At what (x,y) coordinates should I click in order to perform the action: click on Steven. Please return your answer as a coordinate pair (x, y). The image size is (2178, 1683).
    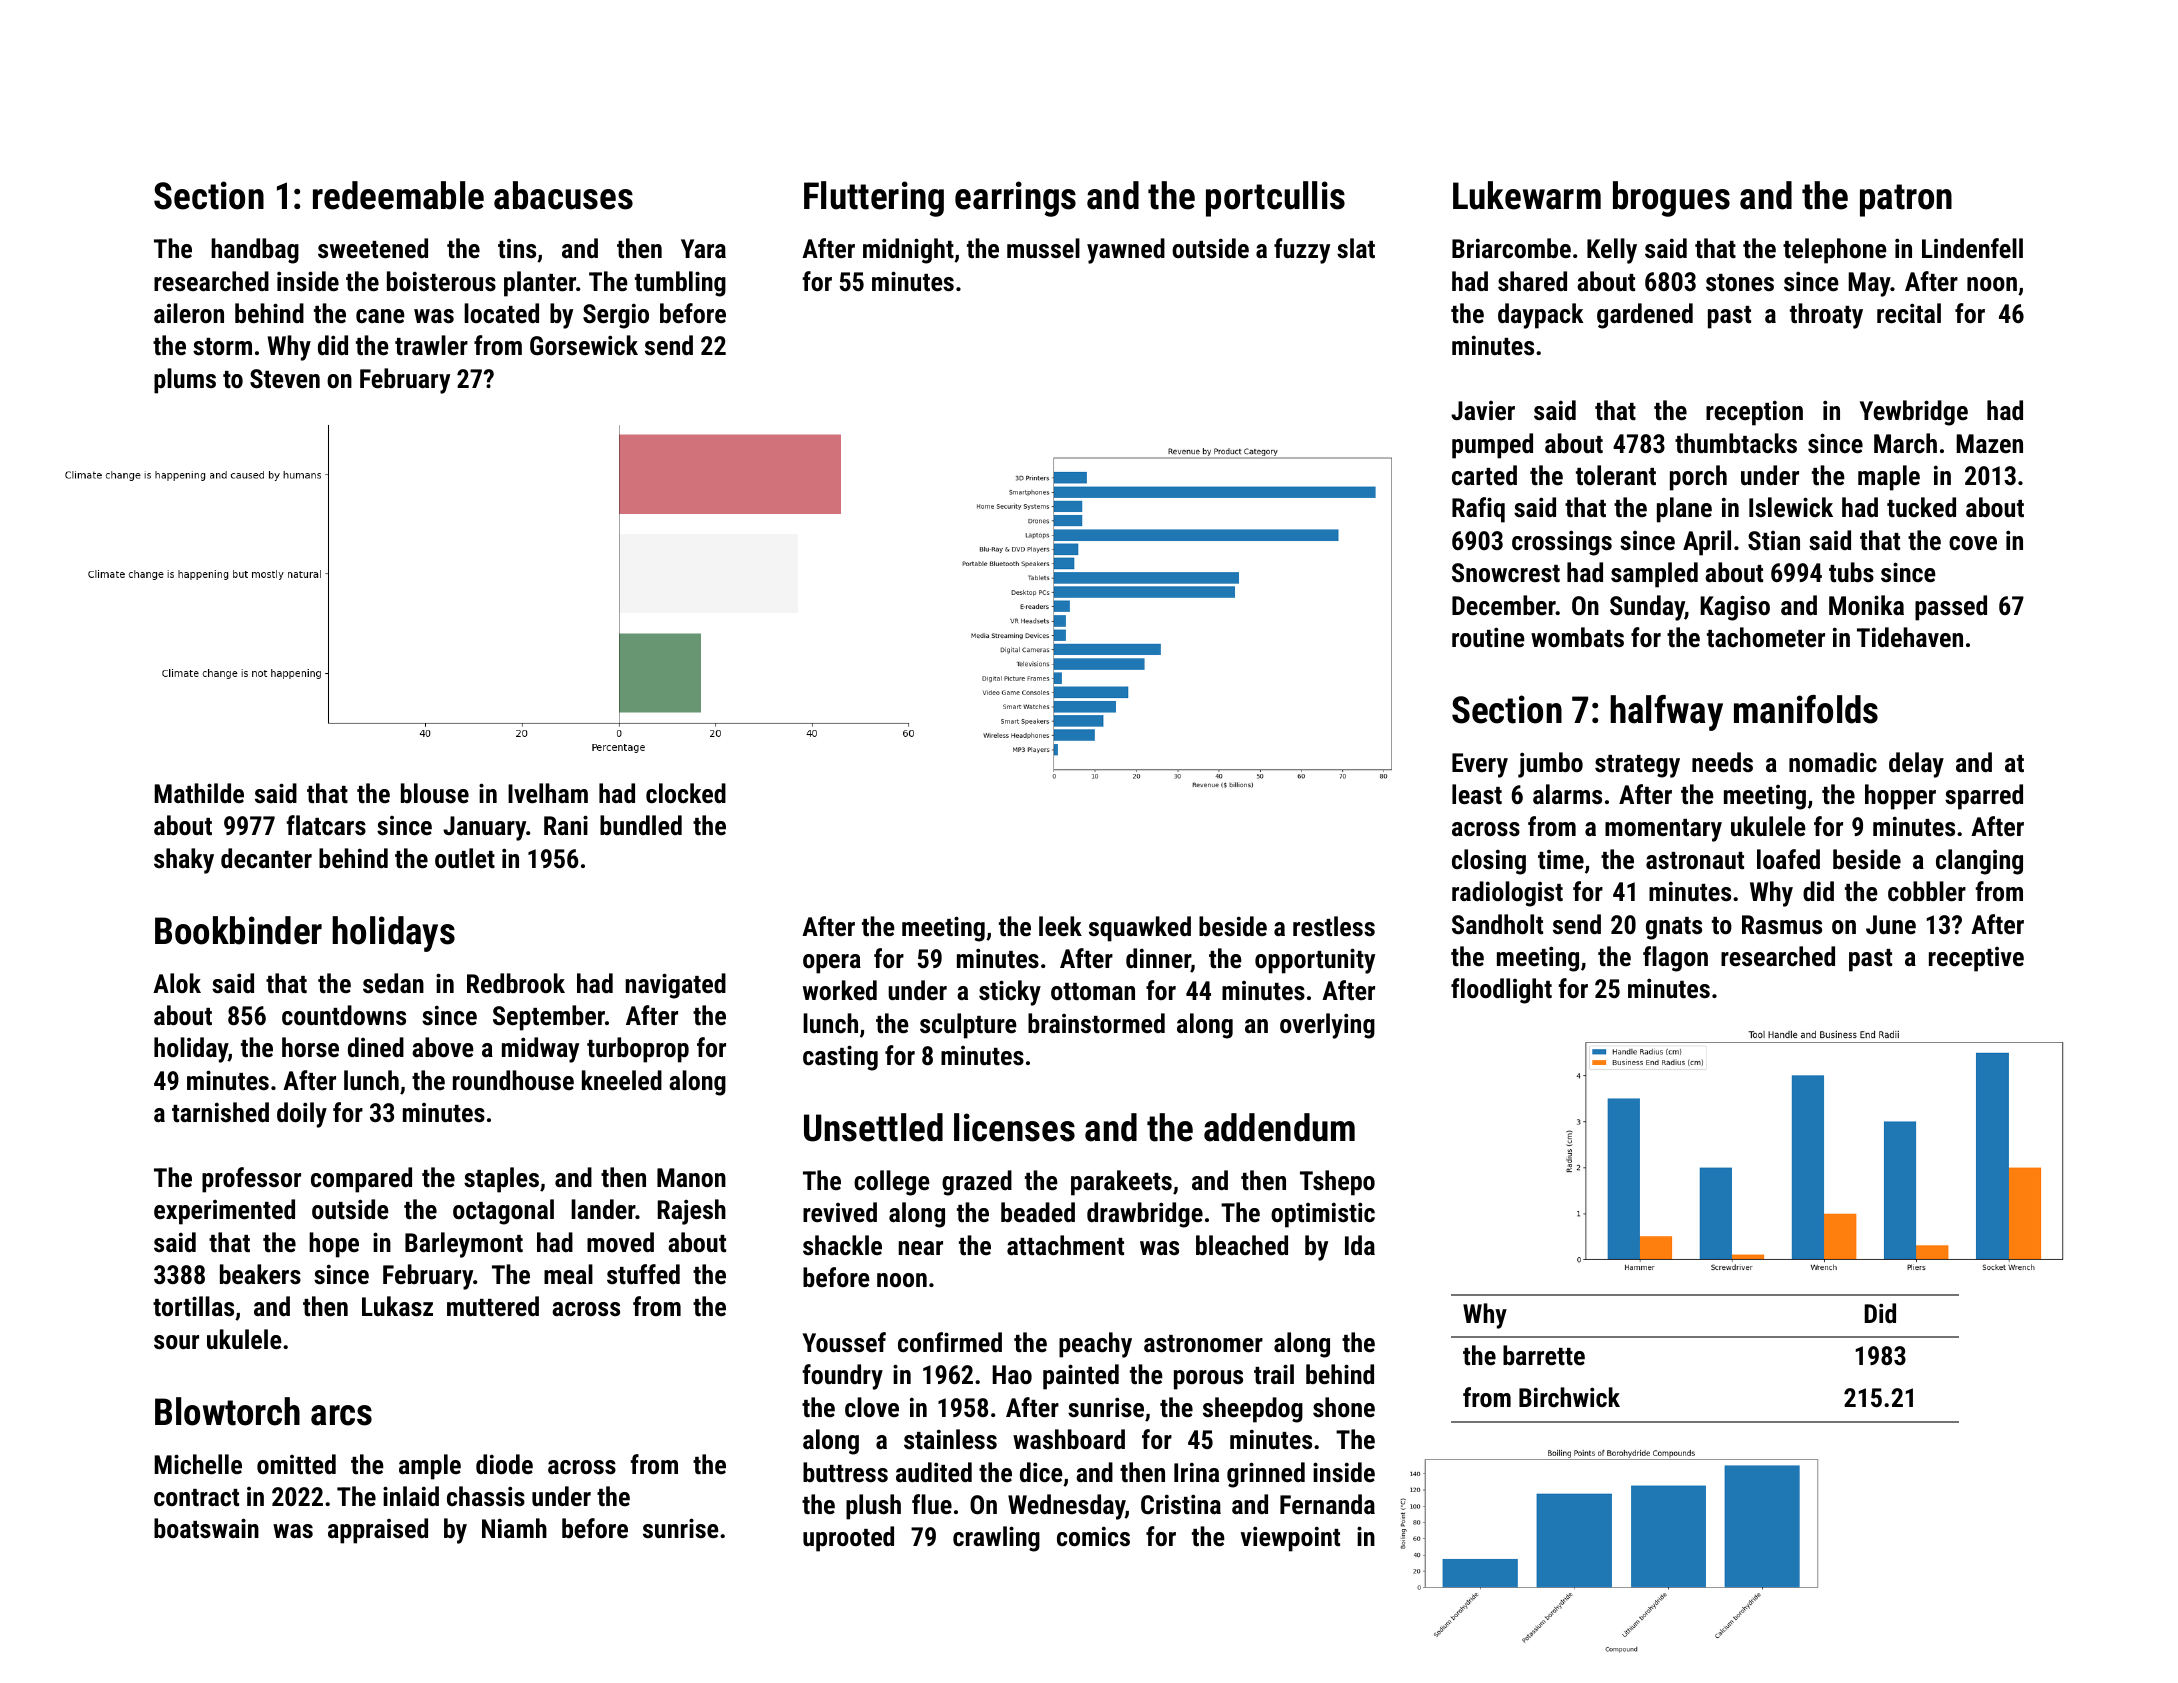
    Looking at the image, I should click on (285, 378).
